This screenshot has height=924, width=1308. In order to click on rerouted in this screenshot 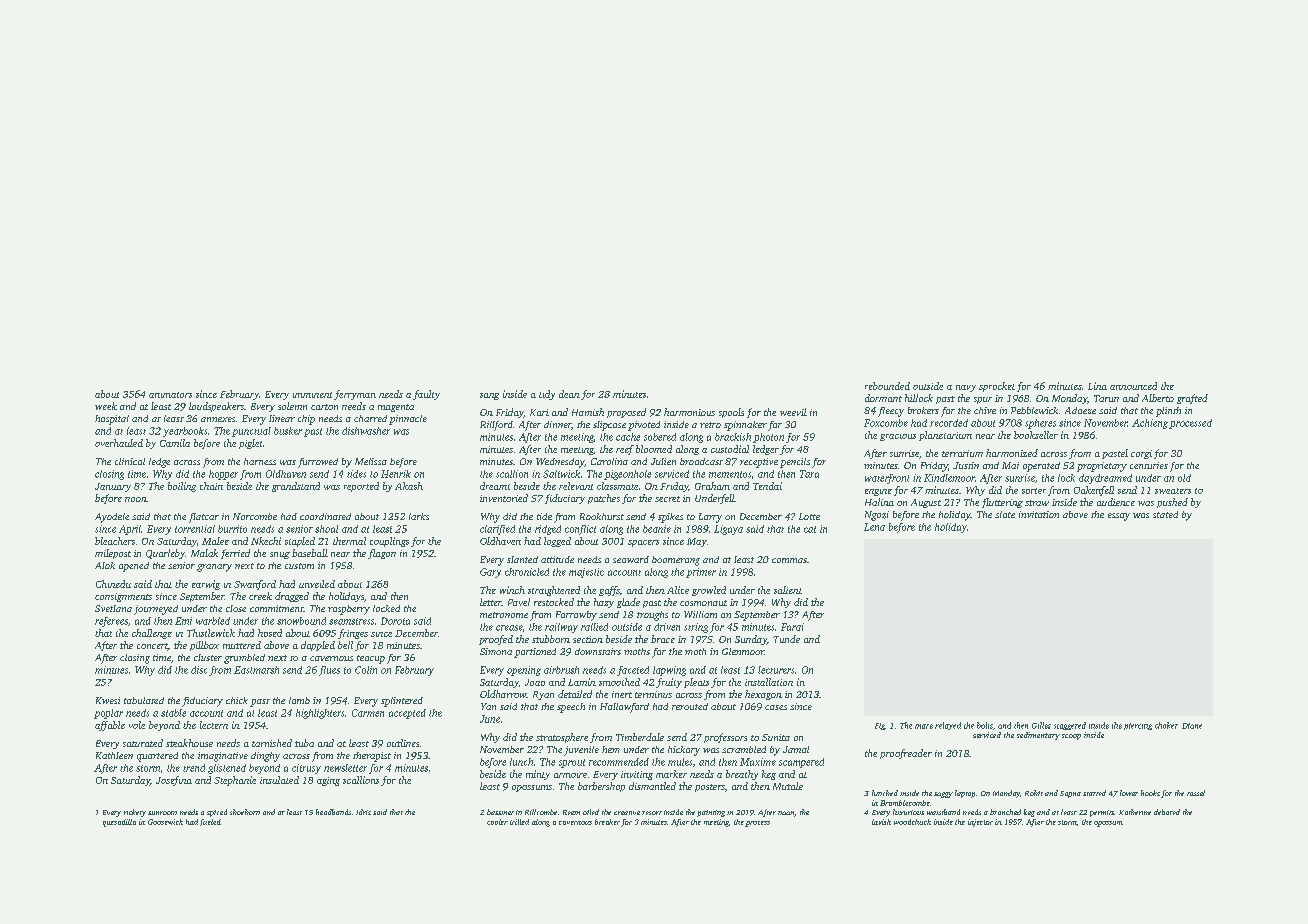, I will do `click(690, 706)`.
